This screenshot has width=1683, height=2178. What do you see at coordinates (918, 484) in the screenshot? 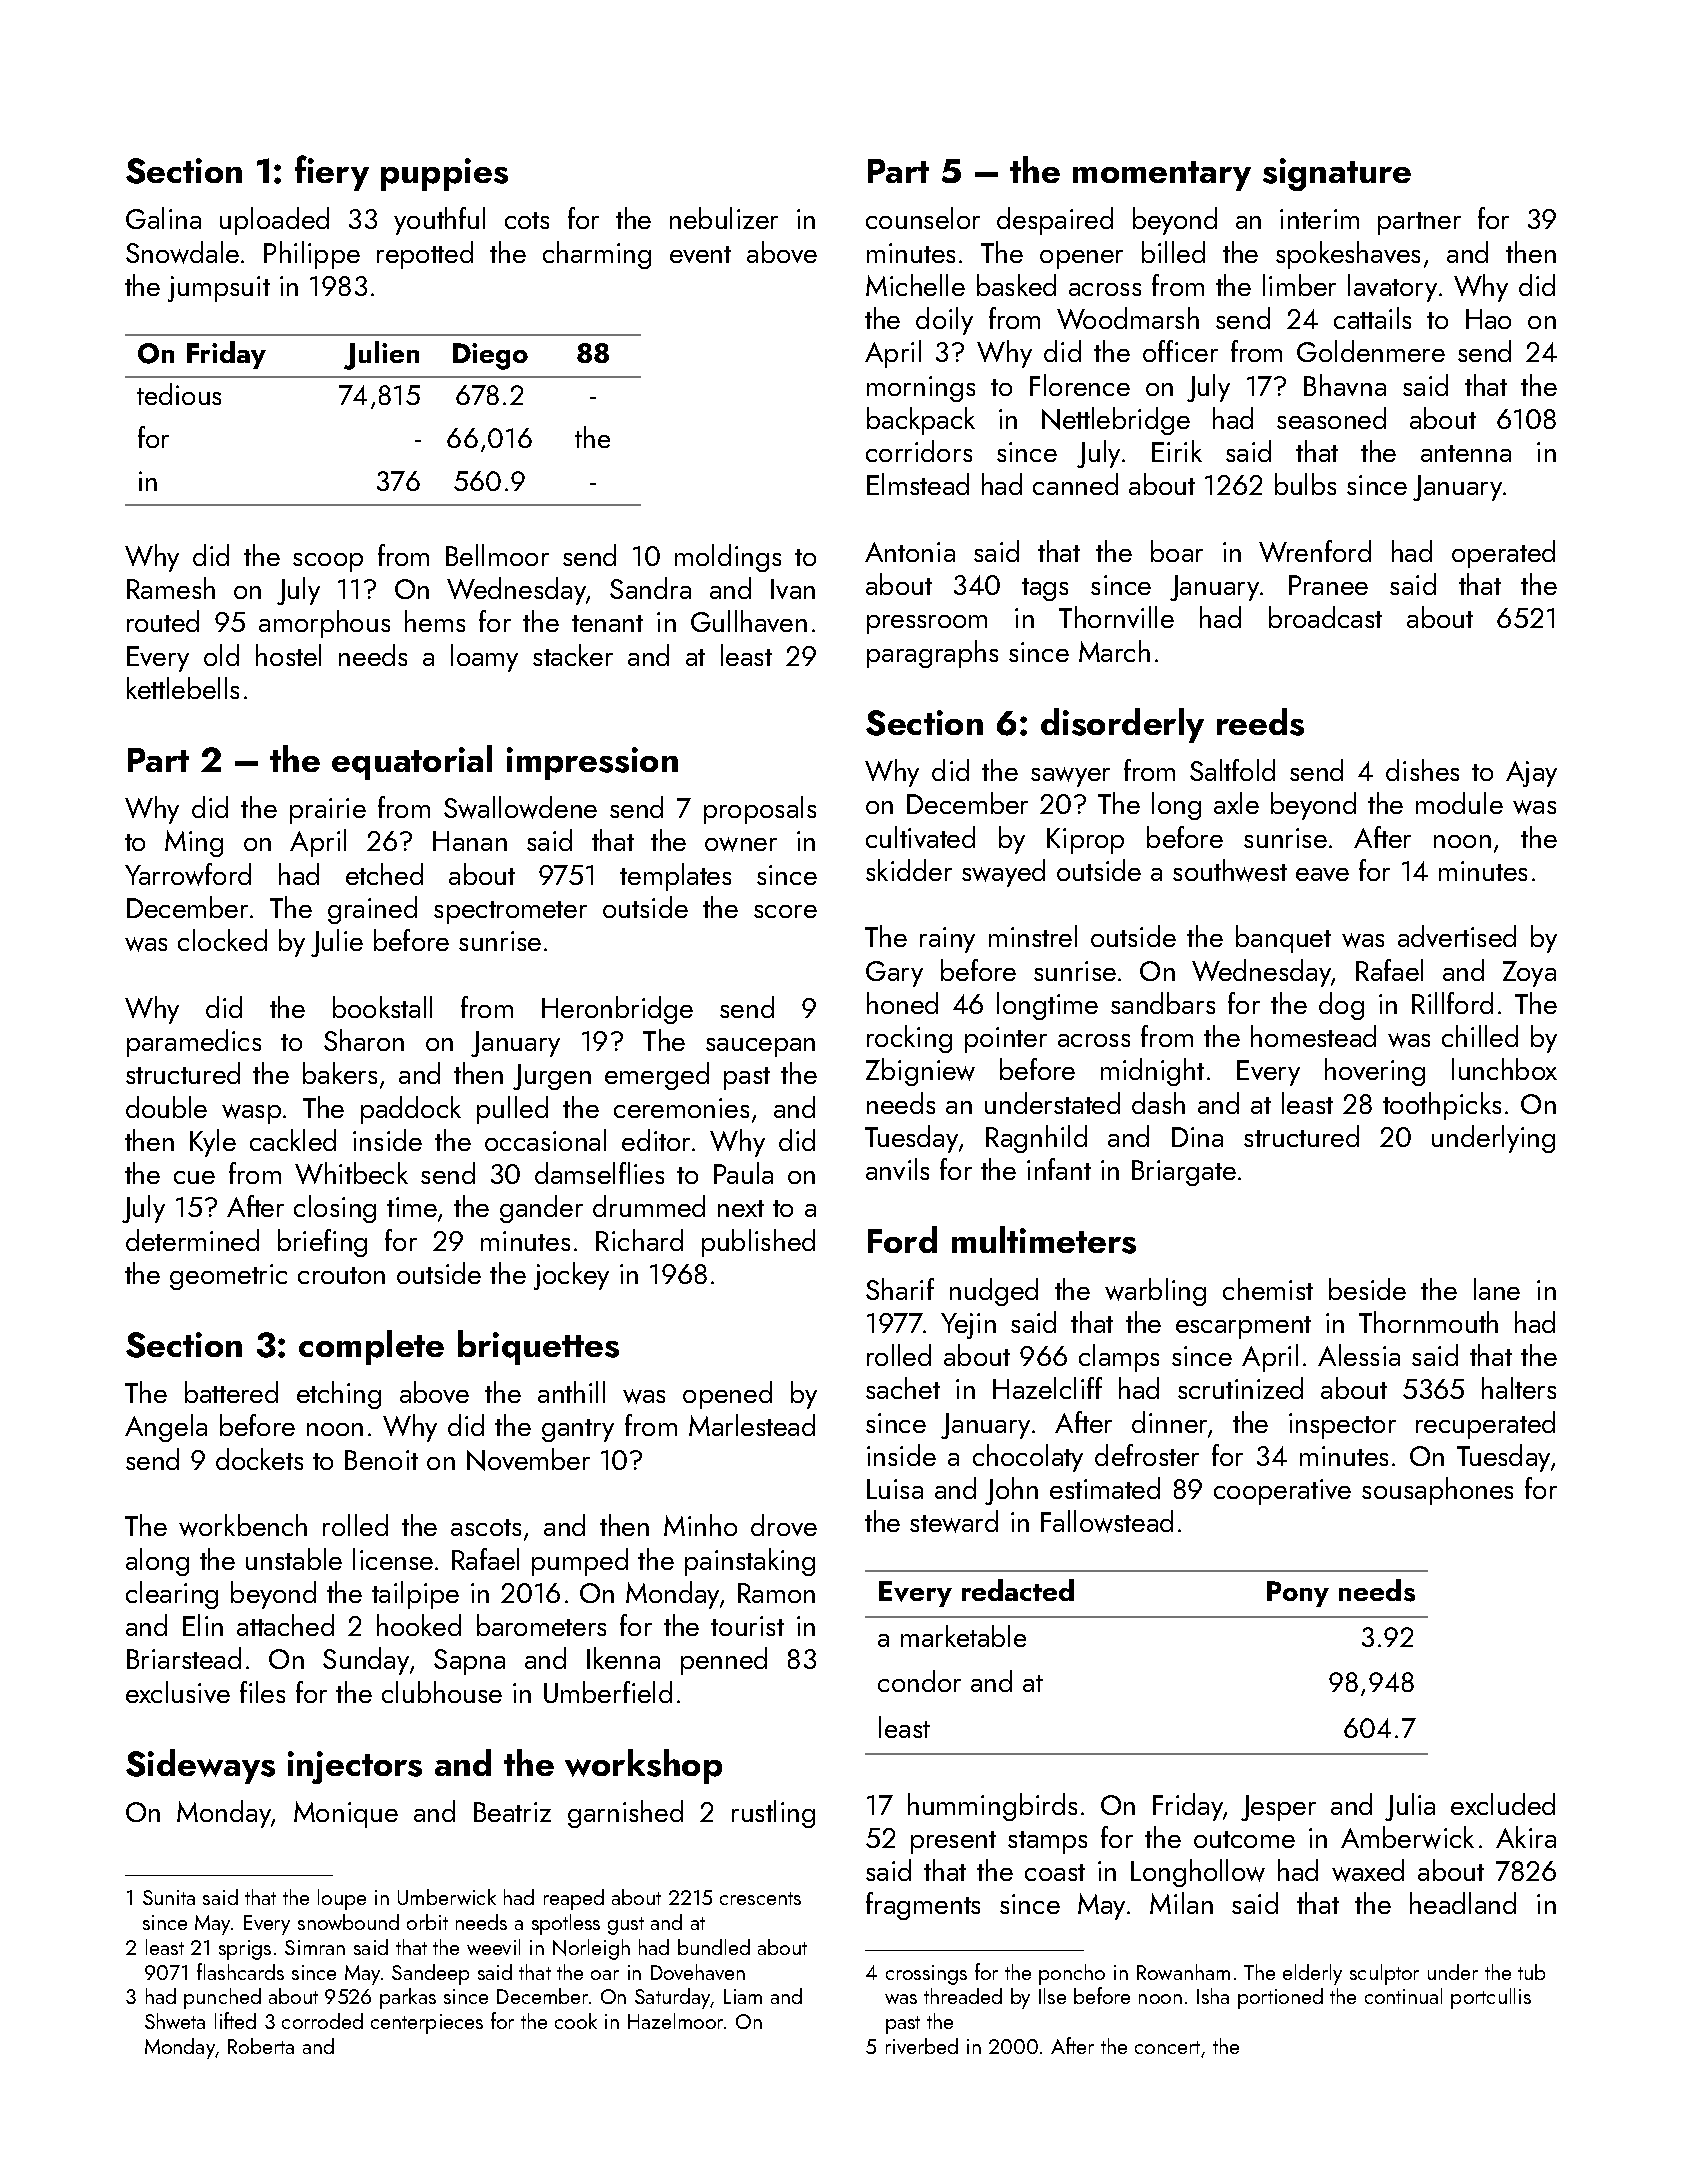
I see `Elmstead` at bounding box center [918, 484].
